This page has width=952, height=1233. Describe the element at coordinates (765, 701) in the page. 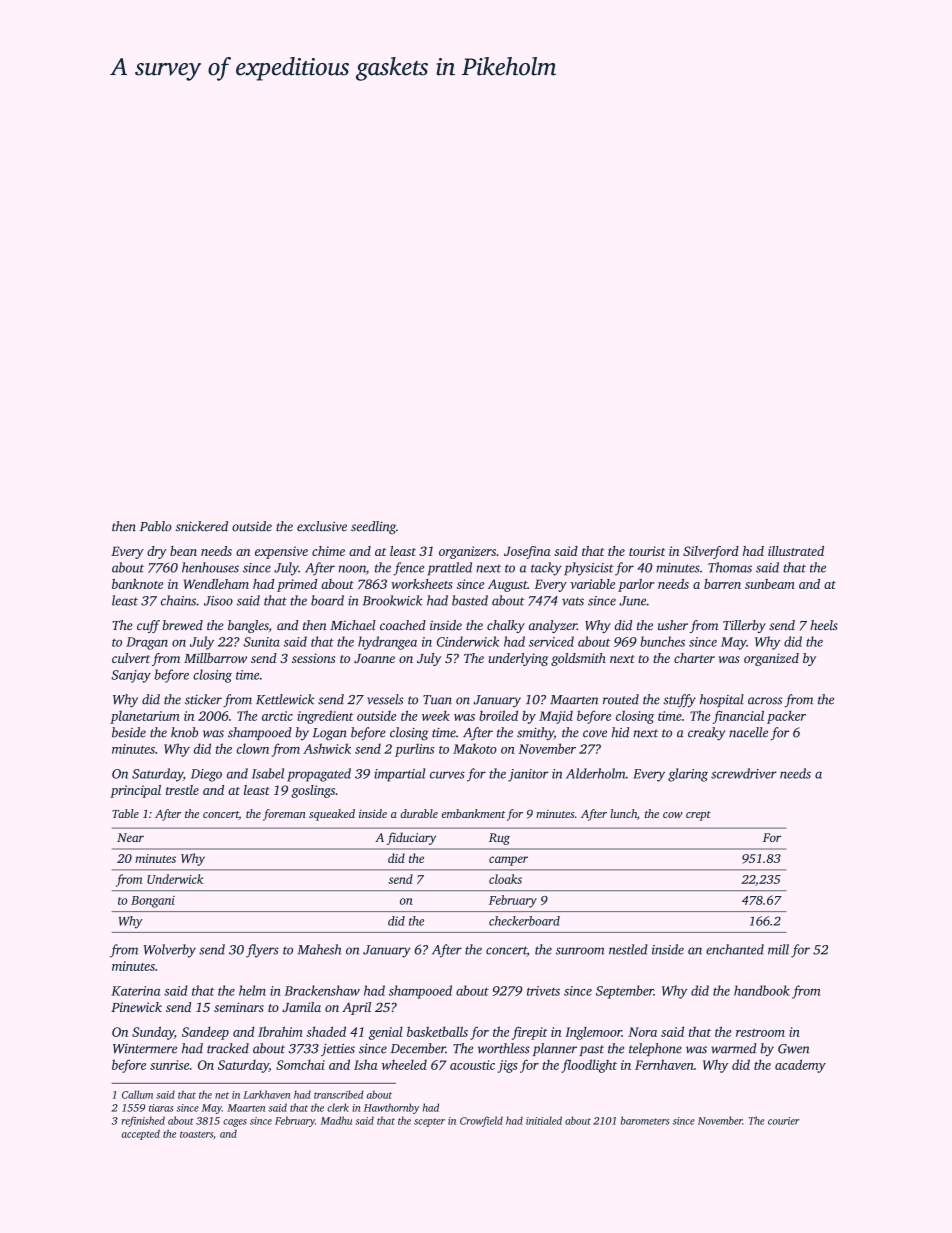

I see `across` at that location.
